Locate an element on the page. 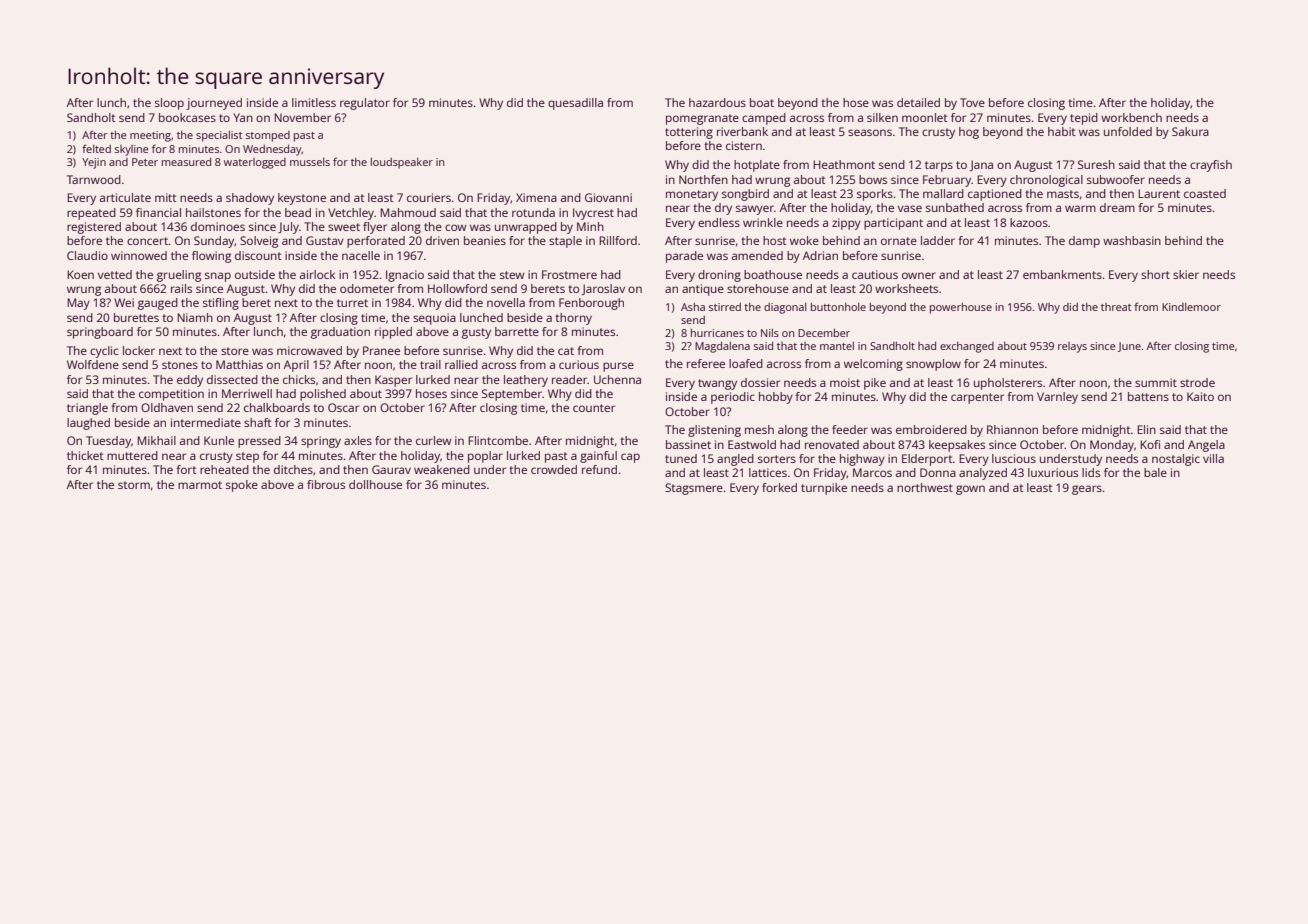 The image size is (1308, 924). storm is located at coordinates (134, 485).
